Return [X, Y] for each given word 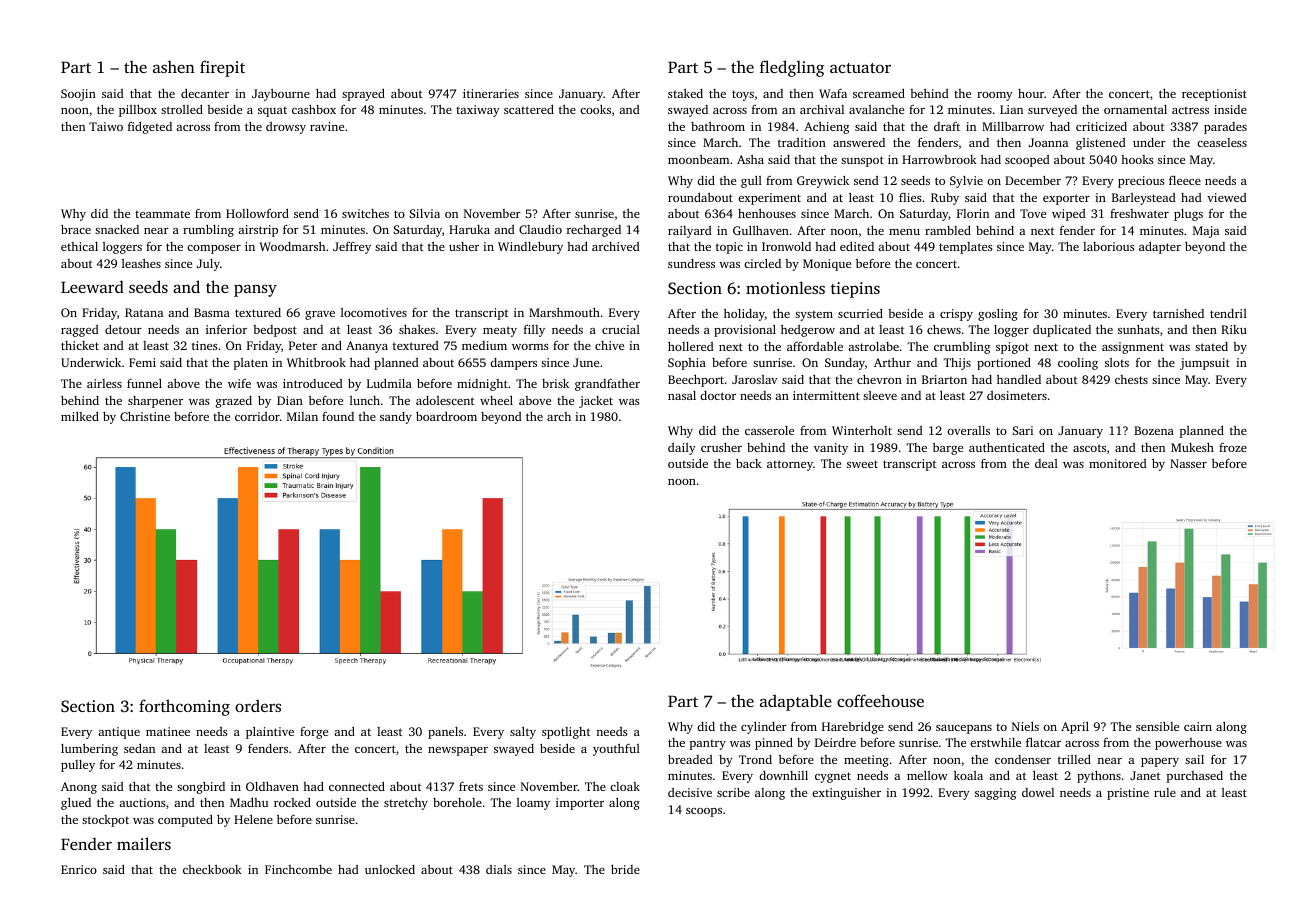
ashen [174, 66]
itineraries [491, 93]
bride [625, 869]
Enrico [79, 869]
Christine [145, 416]
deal [1046, 463]
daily [682, 449]
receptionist [1214, 95]
